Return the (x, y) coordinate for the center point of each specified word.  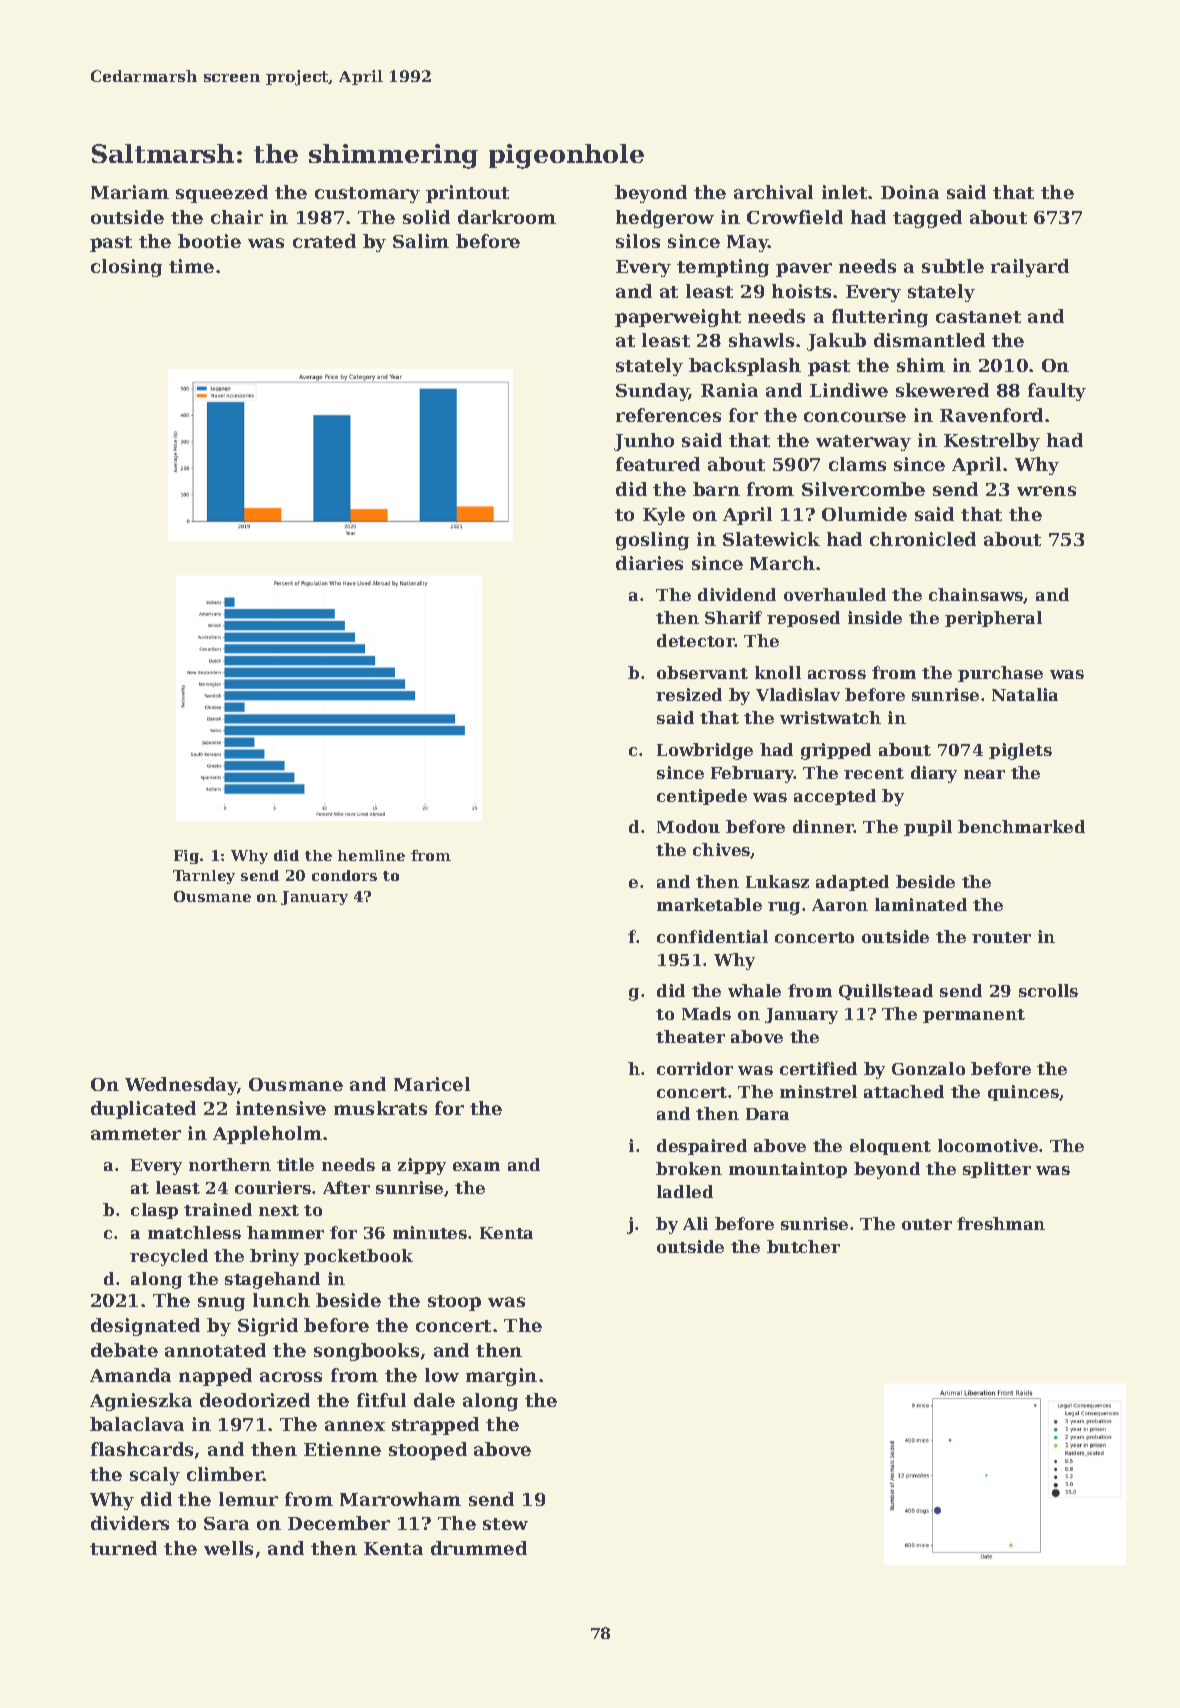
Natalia (1025, 694)
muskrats (380, 1108)
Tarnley (204, 877)
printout (467, 194)
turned (123, 1548)
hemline (371, 855)
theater (690, 1036)
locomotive (988, 1145)
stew (505, 1524)
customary (367, 195)
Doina (910, 192)
